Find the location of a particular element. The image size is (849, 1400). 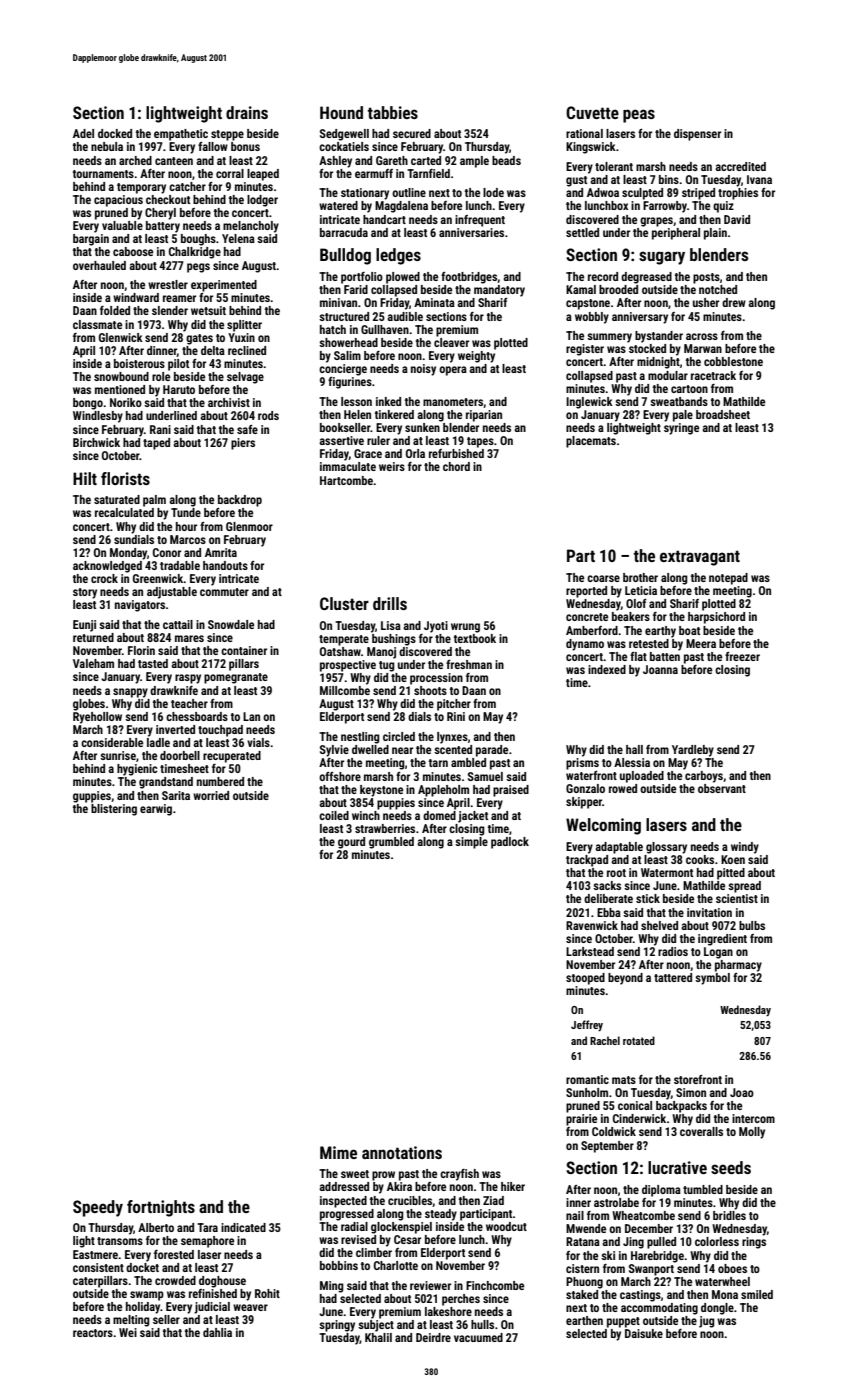

astrolabe is located at coordinates (616, 1202).
